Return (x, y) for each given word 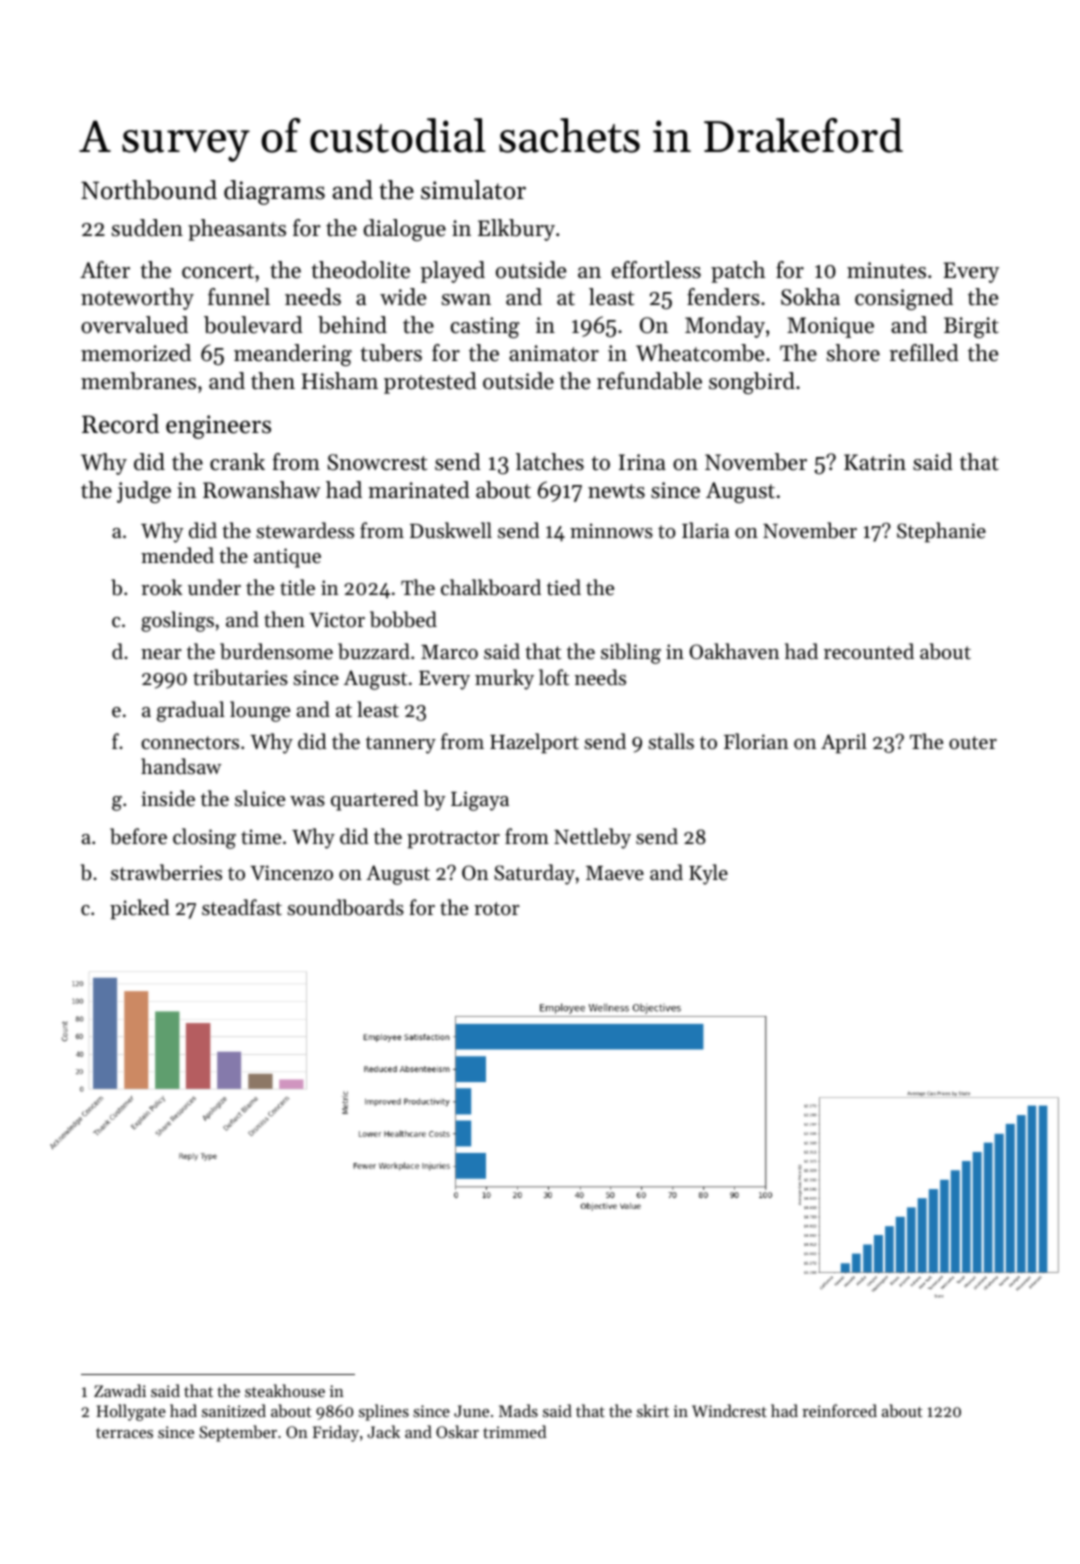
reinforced (839, 1410)
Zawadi (120, 1390)
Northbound (149, 190)
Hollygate (131, 1412)
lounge (260, 711)
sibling (631, 653)
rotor (497, 909)
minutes (886, 270)
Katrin (875, 462)
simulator (473, 190)
